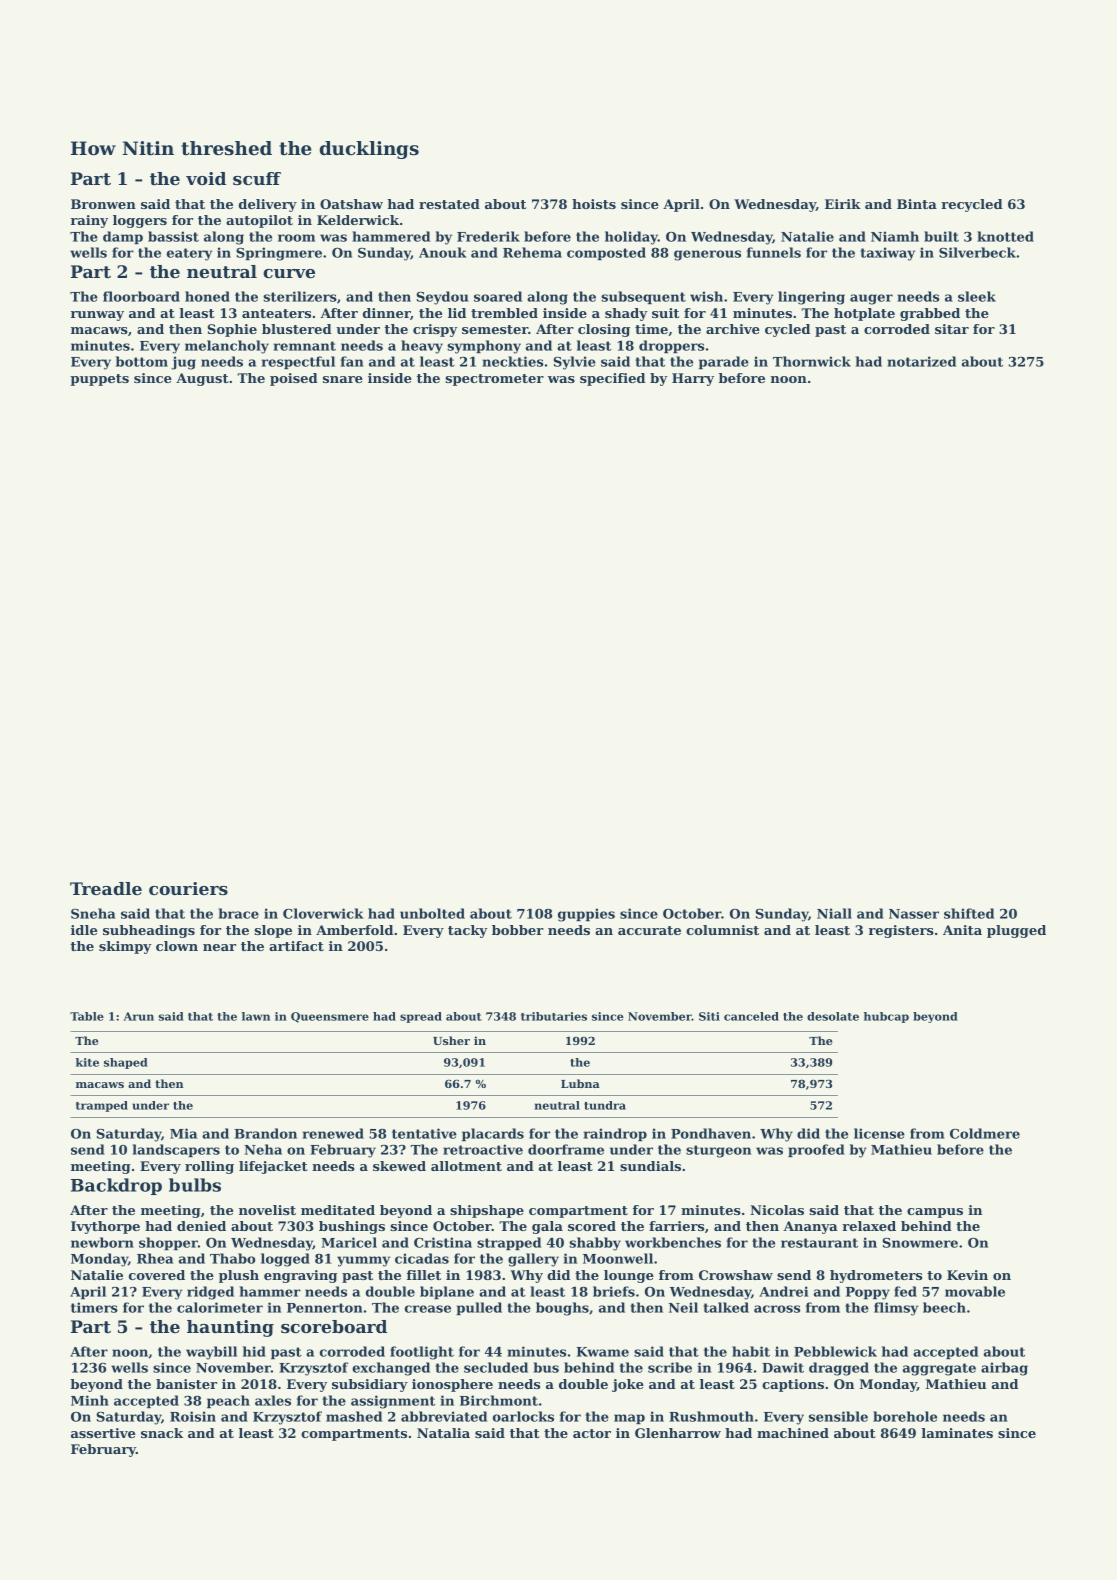 Image resolution: width=1117 pixels, height=1580 pixels. I want to click on guppies, so click(586, 915).
